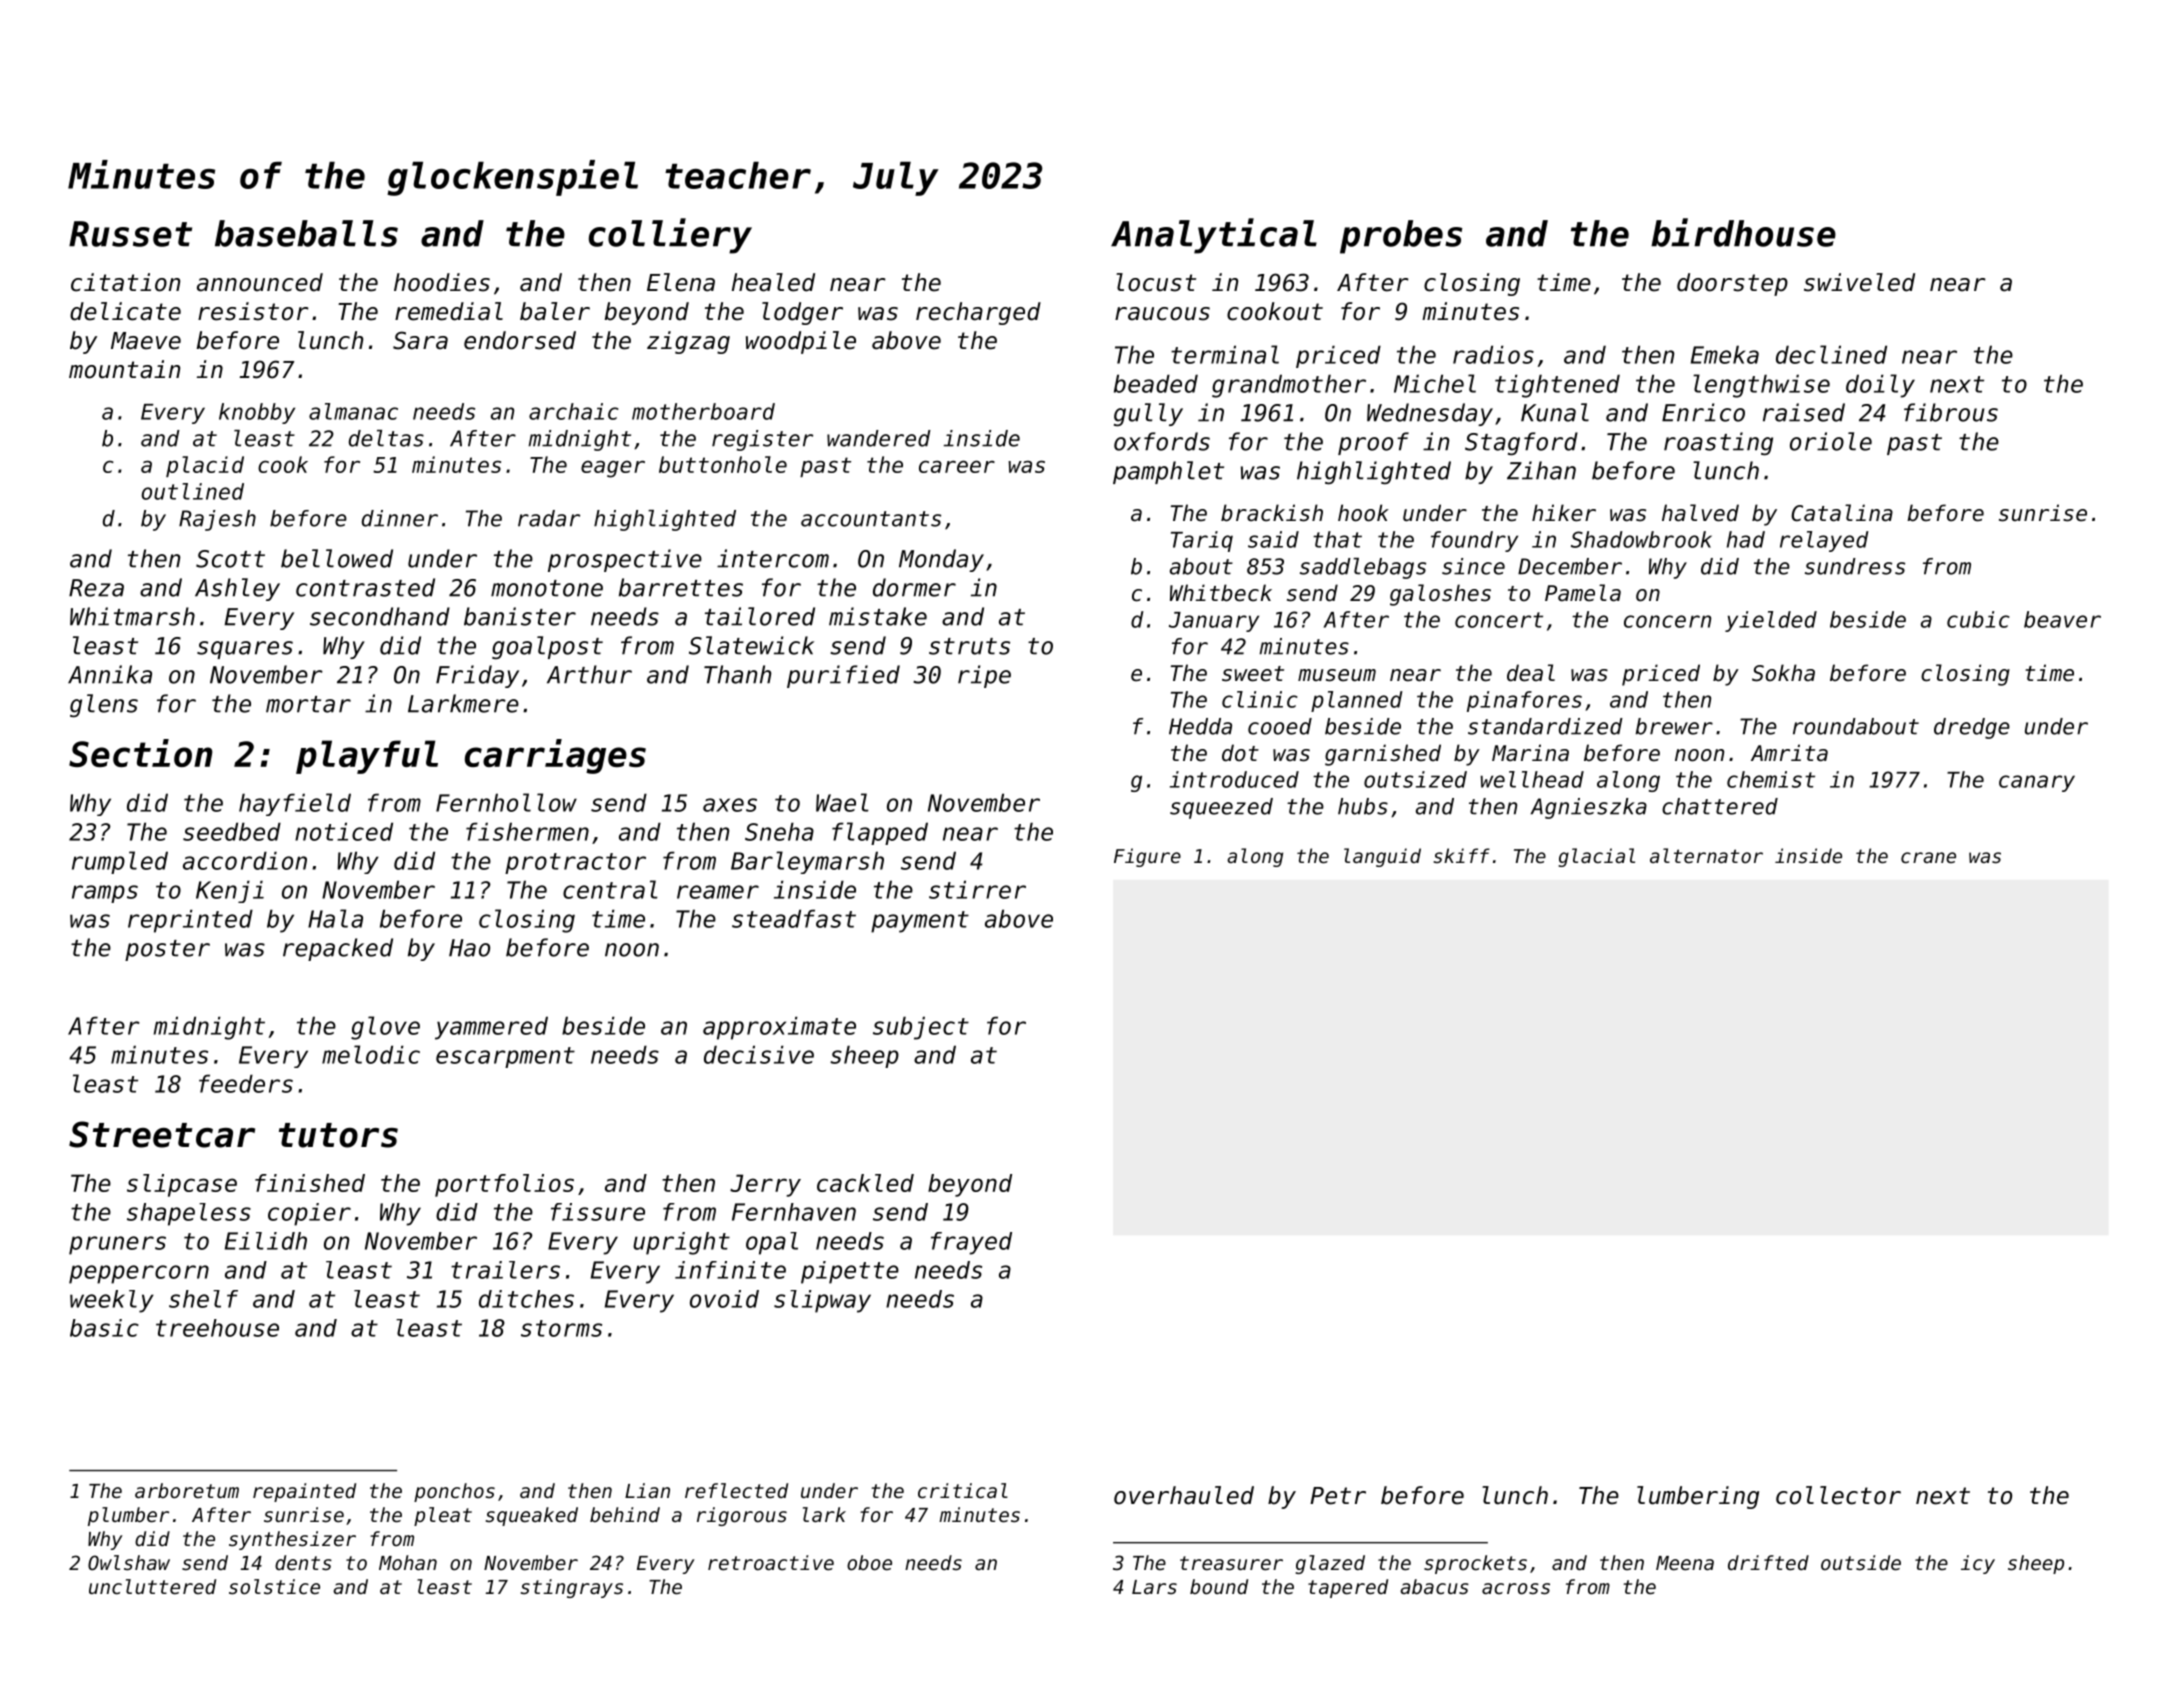  Describe the element at coordinates (1725, 354) in the screenshot. I see `Emeka` at that location.
